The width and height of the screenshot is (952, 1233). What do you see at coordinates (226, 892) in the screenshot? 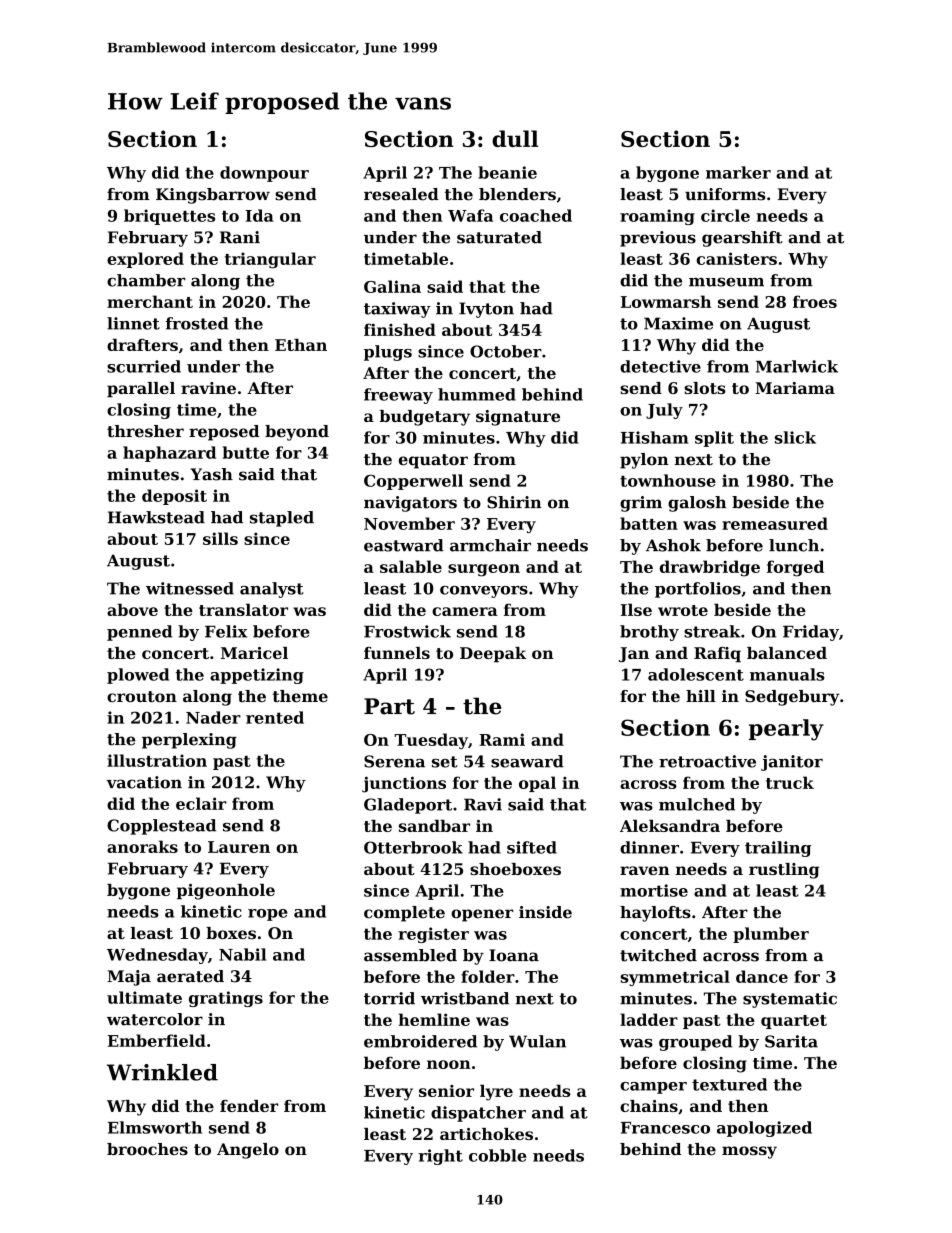
I see `pigeonhole` at bounding box center [226, 892].
